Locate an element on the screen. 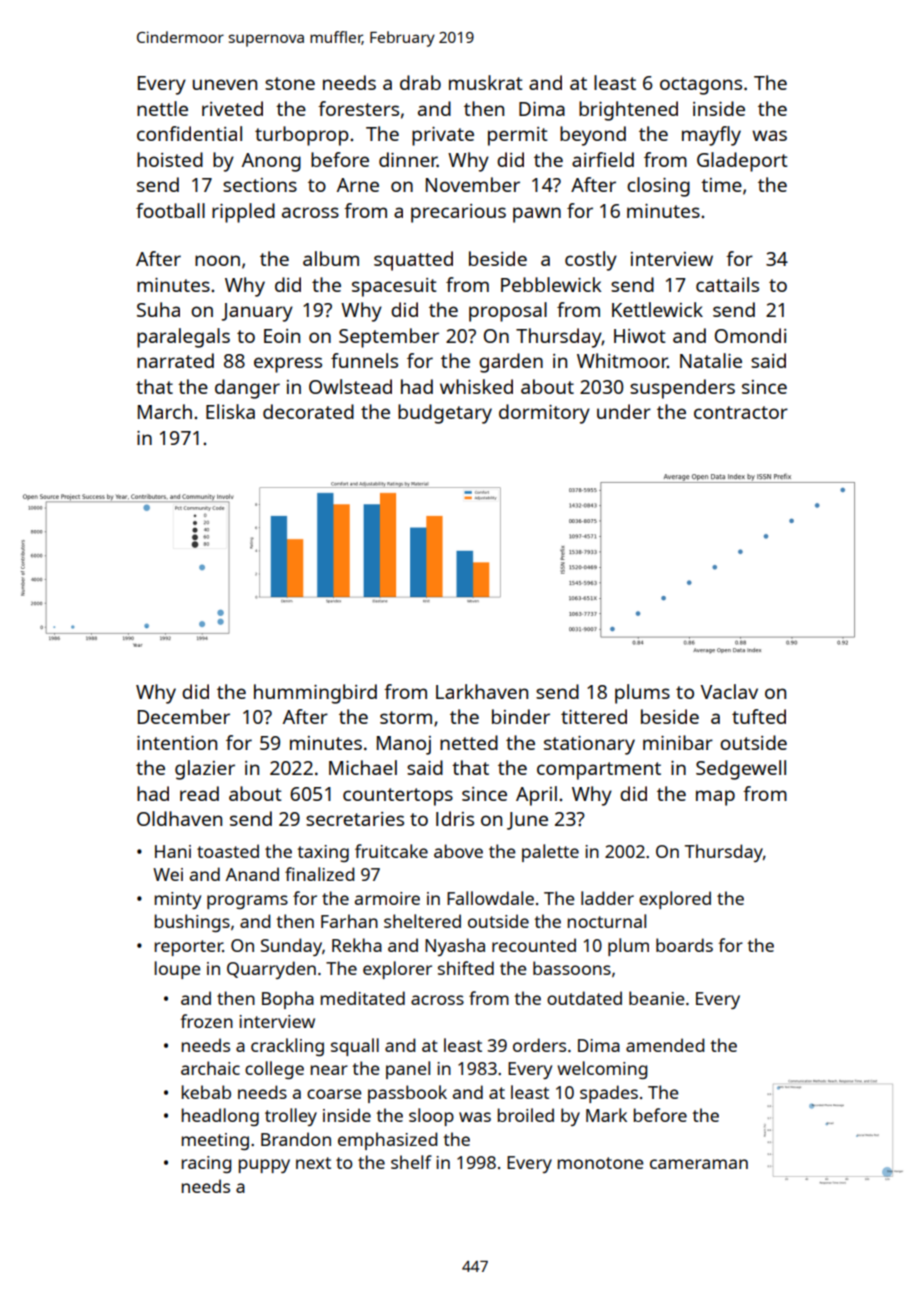 This screenshot has width=924, height=1314. archaic is located at coordinates (210, 1068).
